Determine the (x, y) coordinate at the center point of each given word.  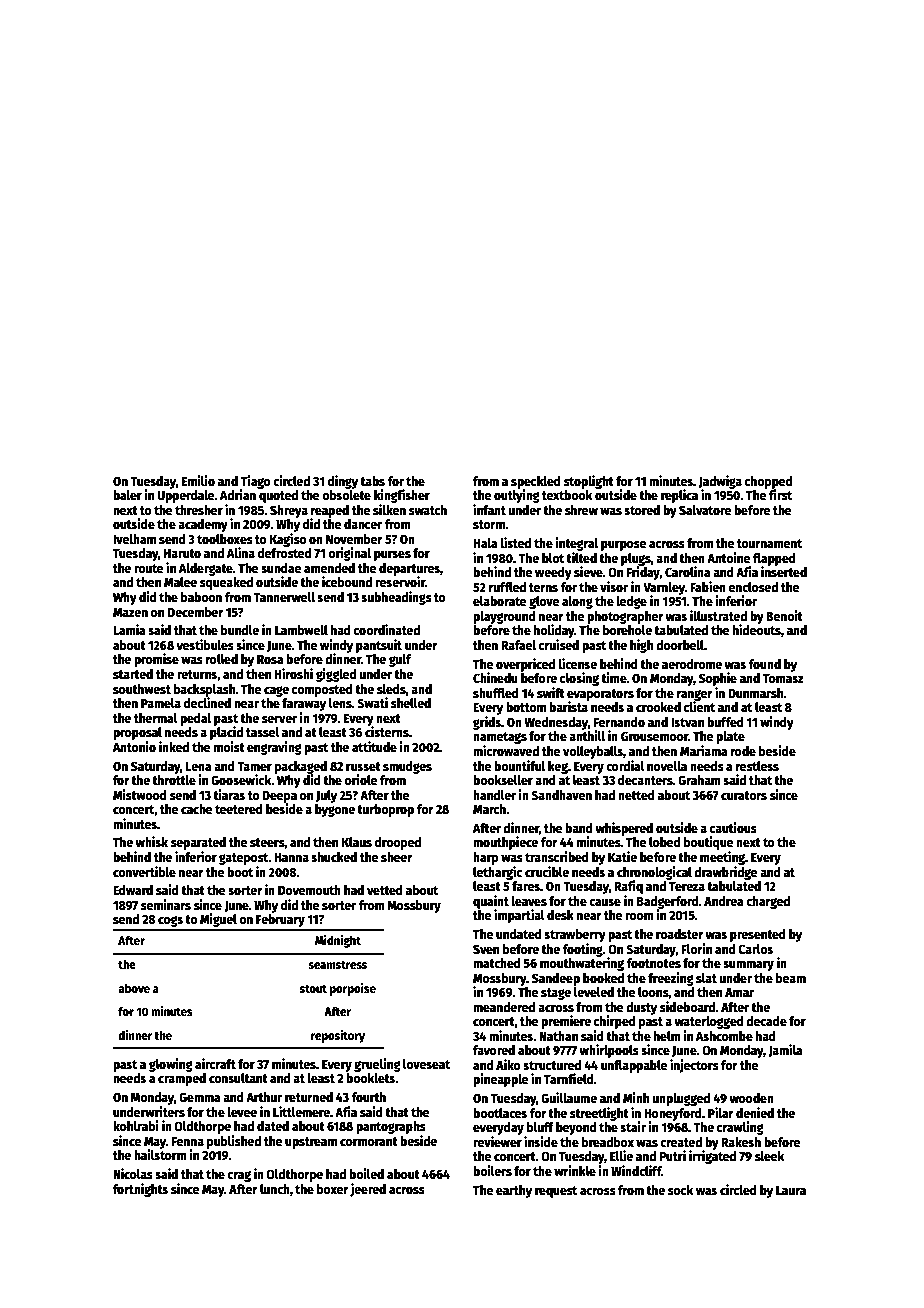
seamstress (337, 965)
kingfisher (402, 496)
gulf (400, 660)
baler (127, 495)
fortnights (140, 1190)
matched (497, 963)
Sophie (718, 679)
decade (766, 1021)
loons (653, 993)
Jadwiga (720, 482)
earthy (514, 1191)
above (134, 988)
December (196, 612)
